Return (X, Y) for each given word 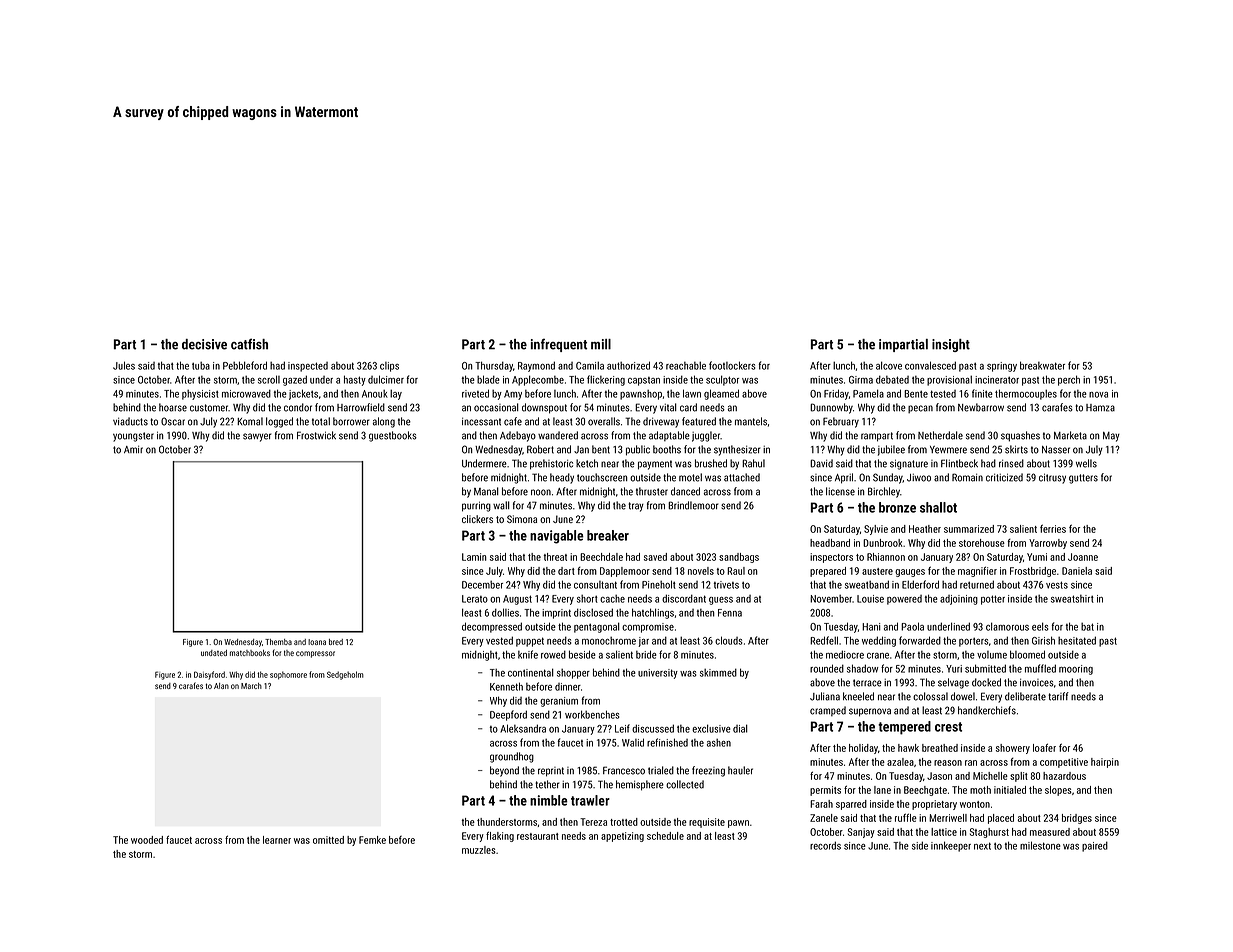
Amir (133, 449)
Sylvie (876, 530)
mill (601, 344)
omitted (328, 840)
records (825, 845)
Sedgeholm (345, 675)
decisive (204, 344)
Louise (870, 599)
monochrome (609, 641)
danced (685, 491)
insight (951, 345)
